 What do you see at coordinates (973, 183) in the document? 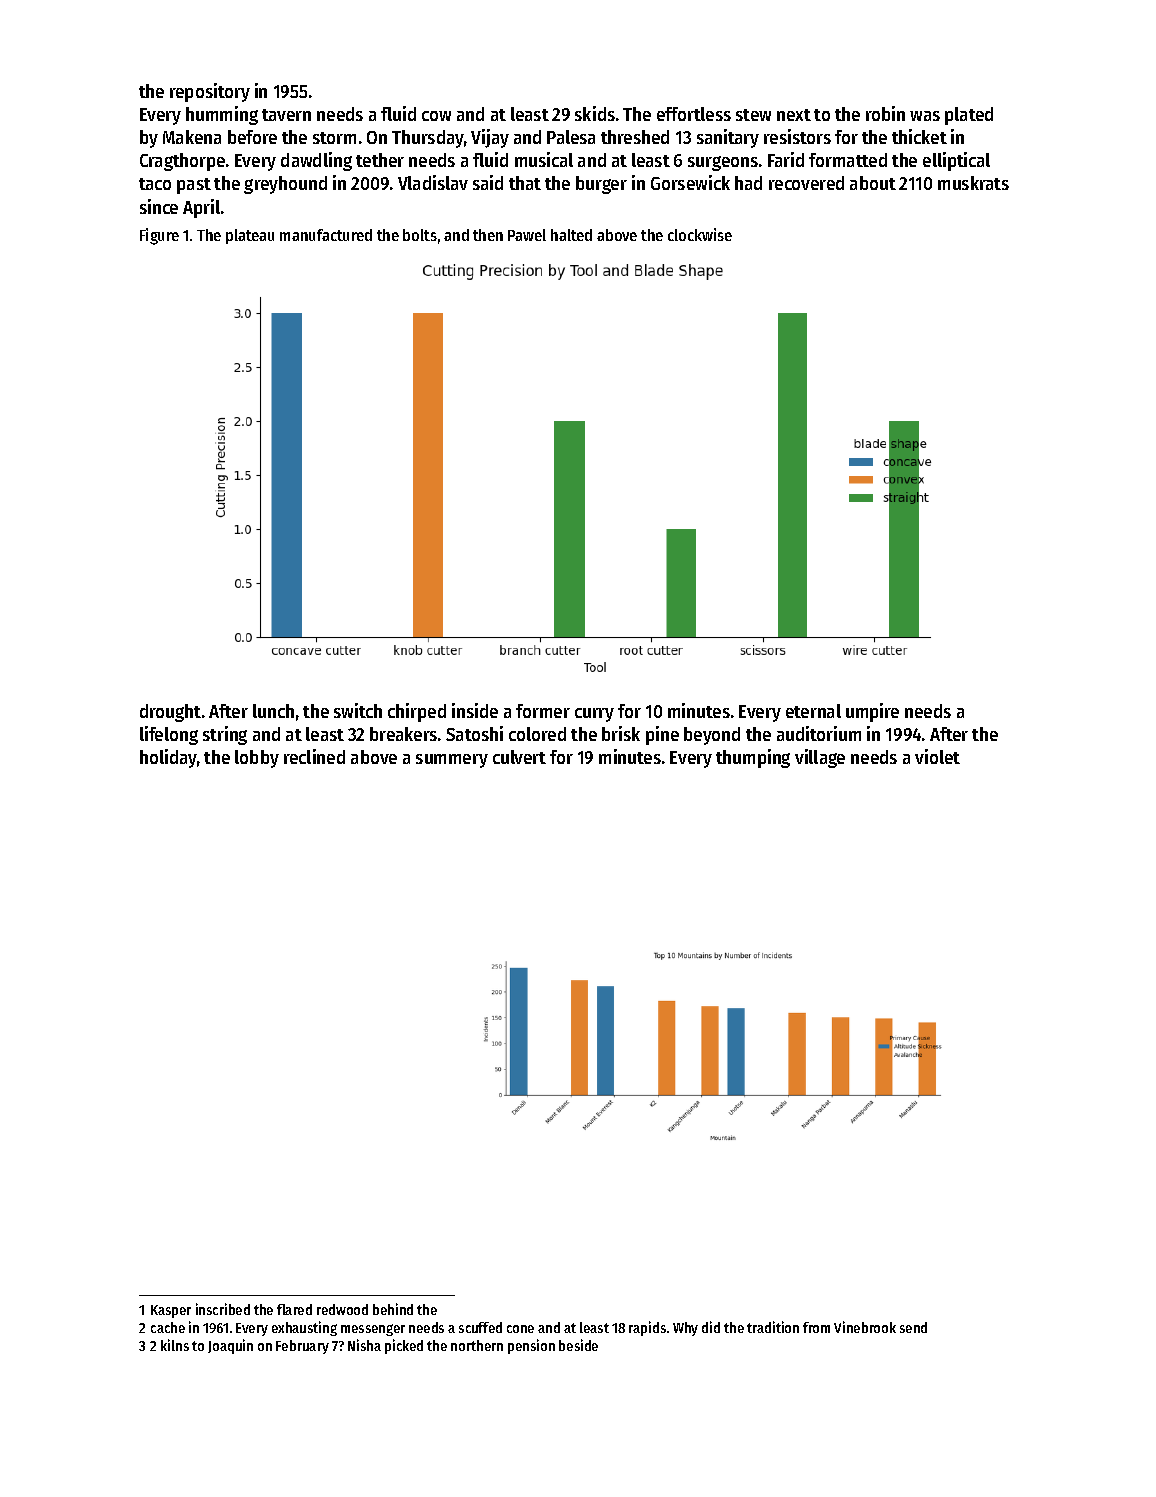
I see `muskrats` at bounding box center [973, 183].
